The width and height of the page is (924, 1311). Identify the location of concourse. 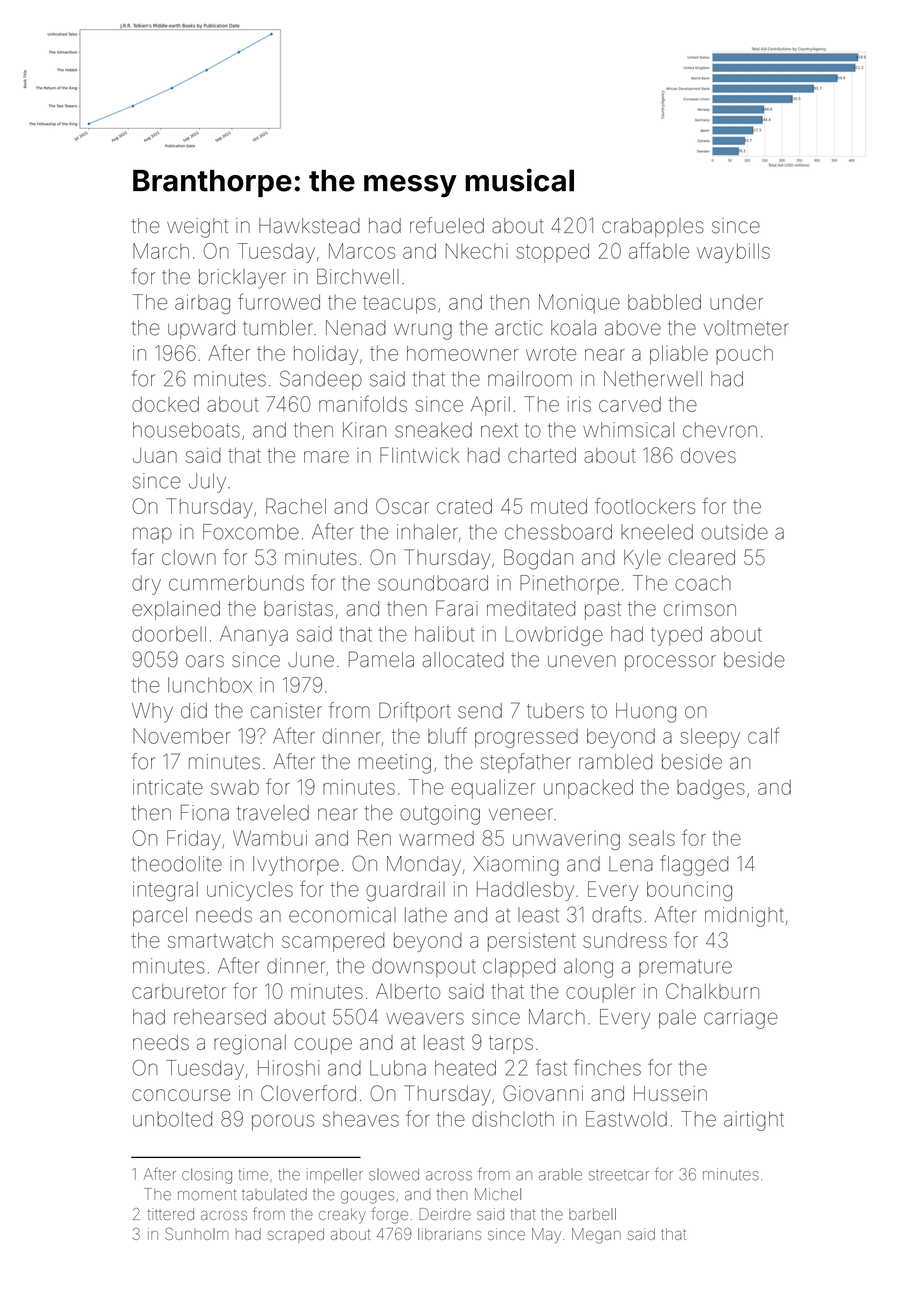
(181, 1095).
